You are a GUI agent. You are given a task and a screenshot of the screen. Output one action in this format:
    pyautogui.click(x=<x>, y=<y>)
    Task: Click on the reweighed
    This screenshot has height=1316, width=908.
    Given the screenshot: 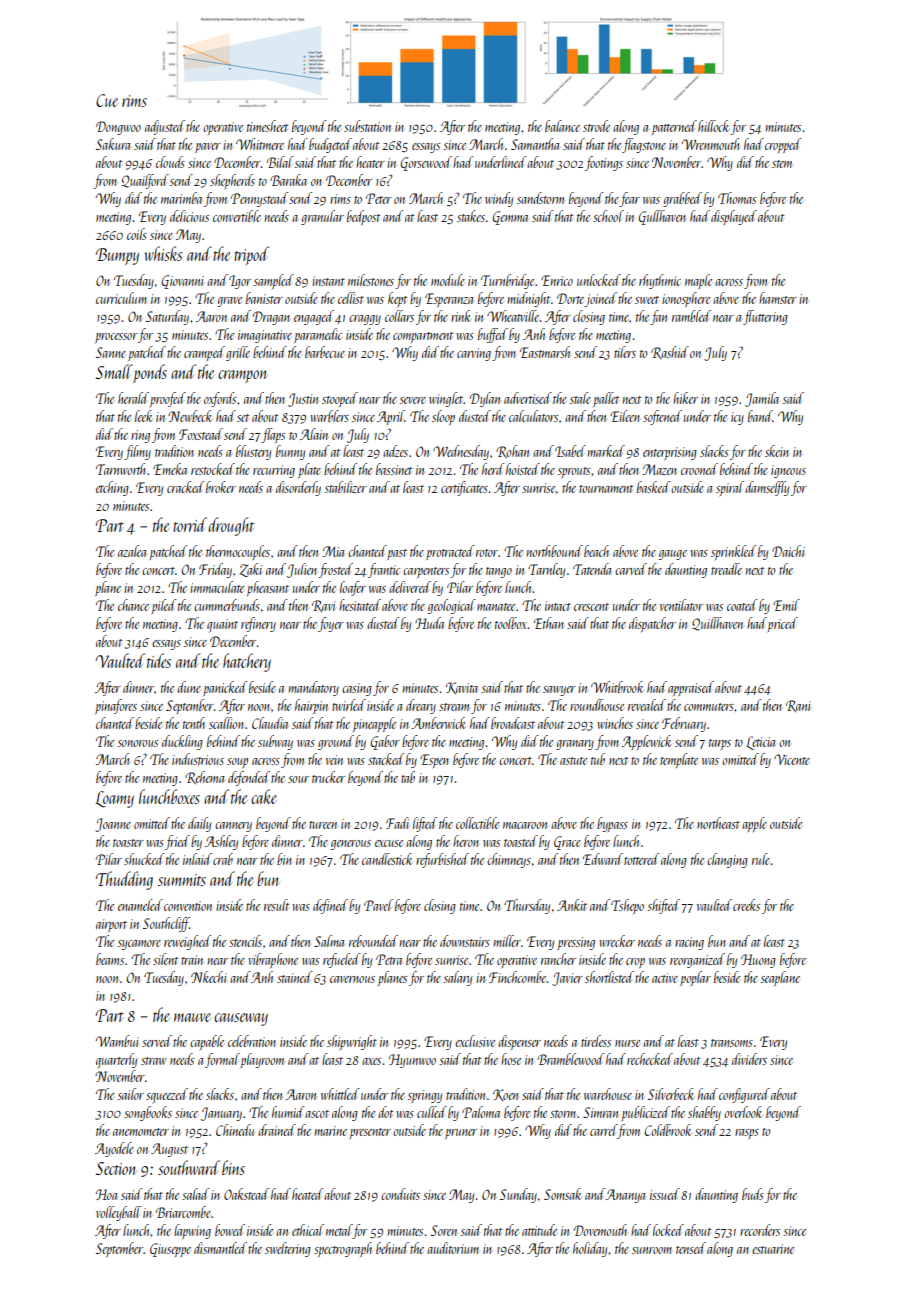 What is the action you would take?
    pyautogui.click(x=187, y=942)
